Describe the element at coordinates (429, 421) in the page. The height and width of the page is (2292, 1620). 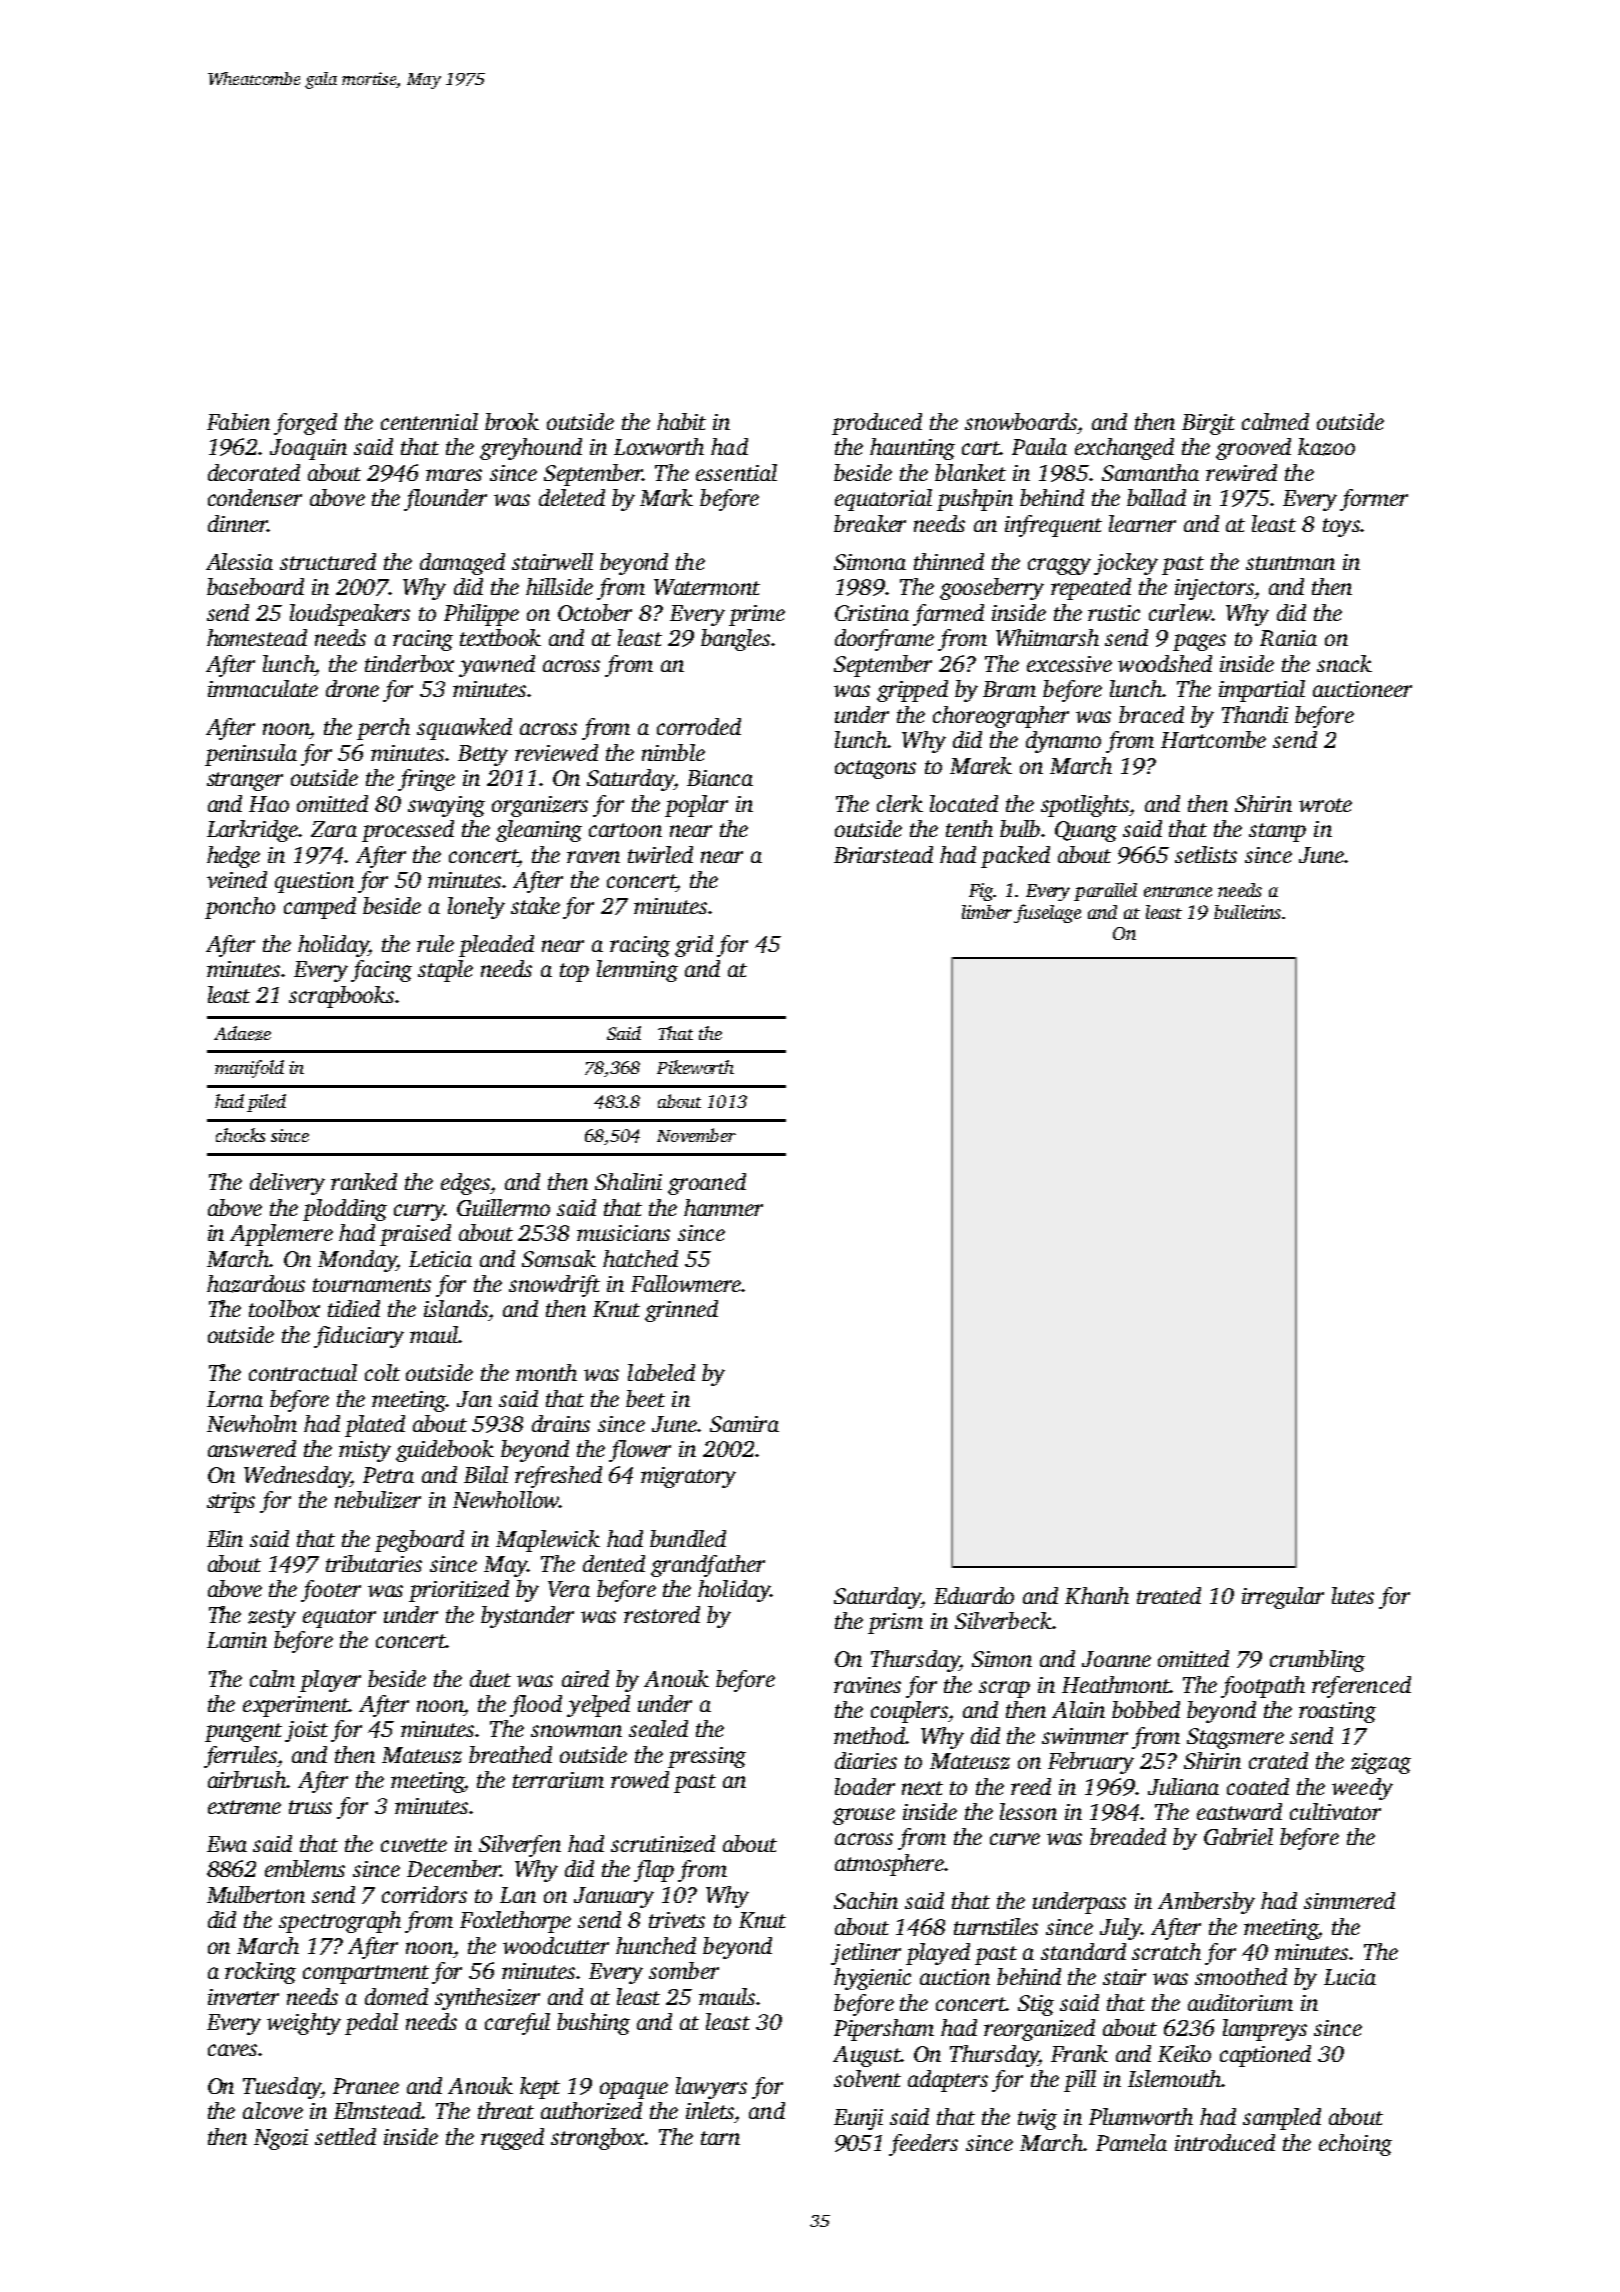
I see `centennial` at that location.
